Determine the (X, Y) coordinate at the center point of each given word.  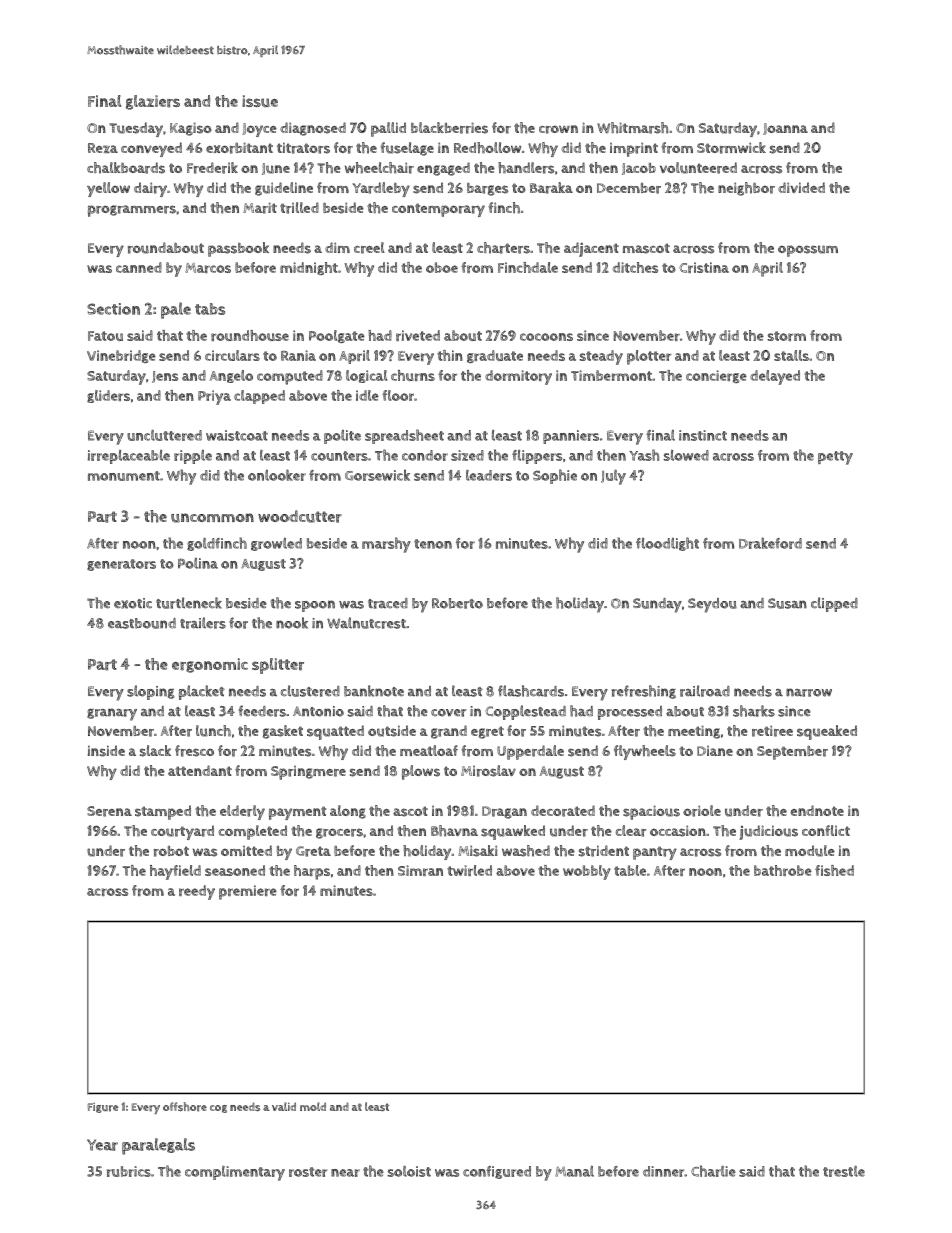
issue (260, 101)
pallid (388, 129)
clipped (834, 604)
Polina (198, 563)
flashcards (531, 691)
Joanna (785, 129)
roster (308, 1172)
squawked (513, 832)
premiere (248, 892)
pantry (655, 853)
